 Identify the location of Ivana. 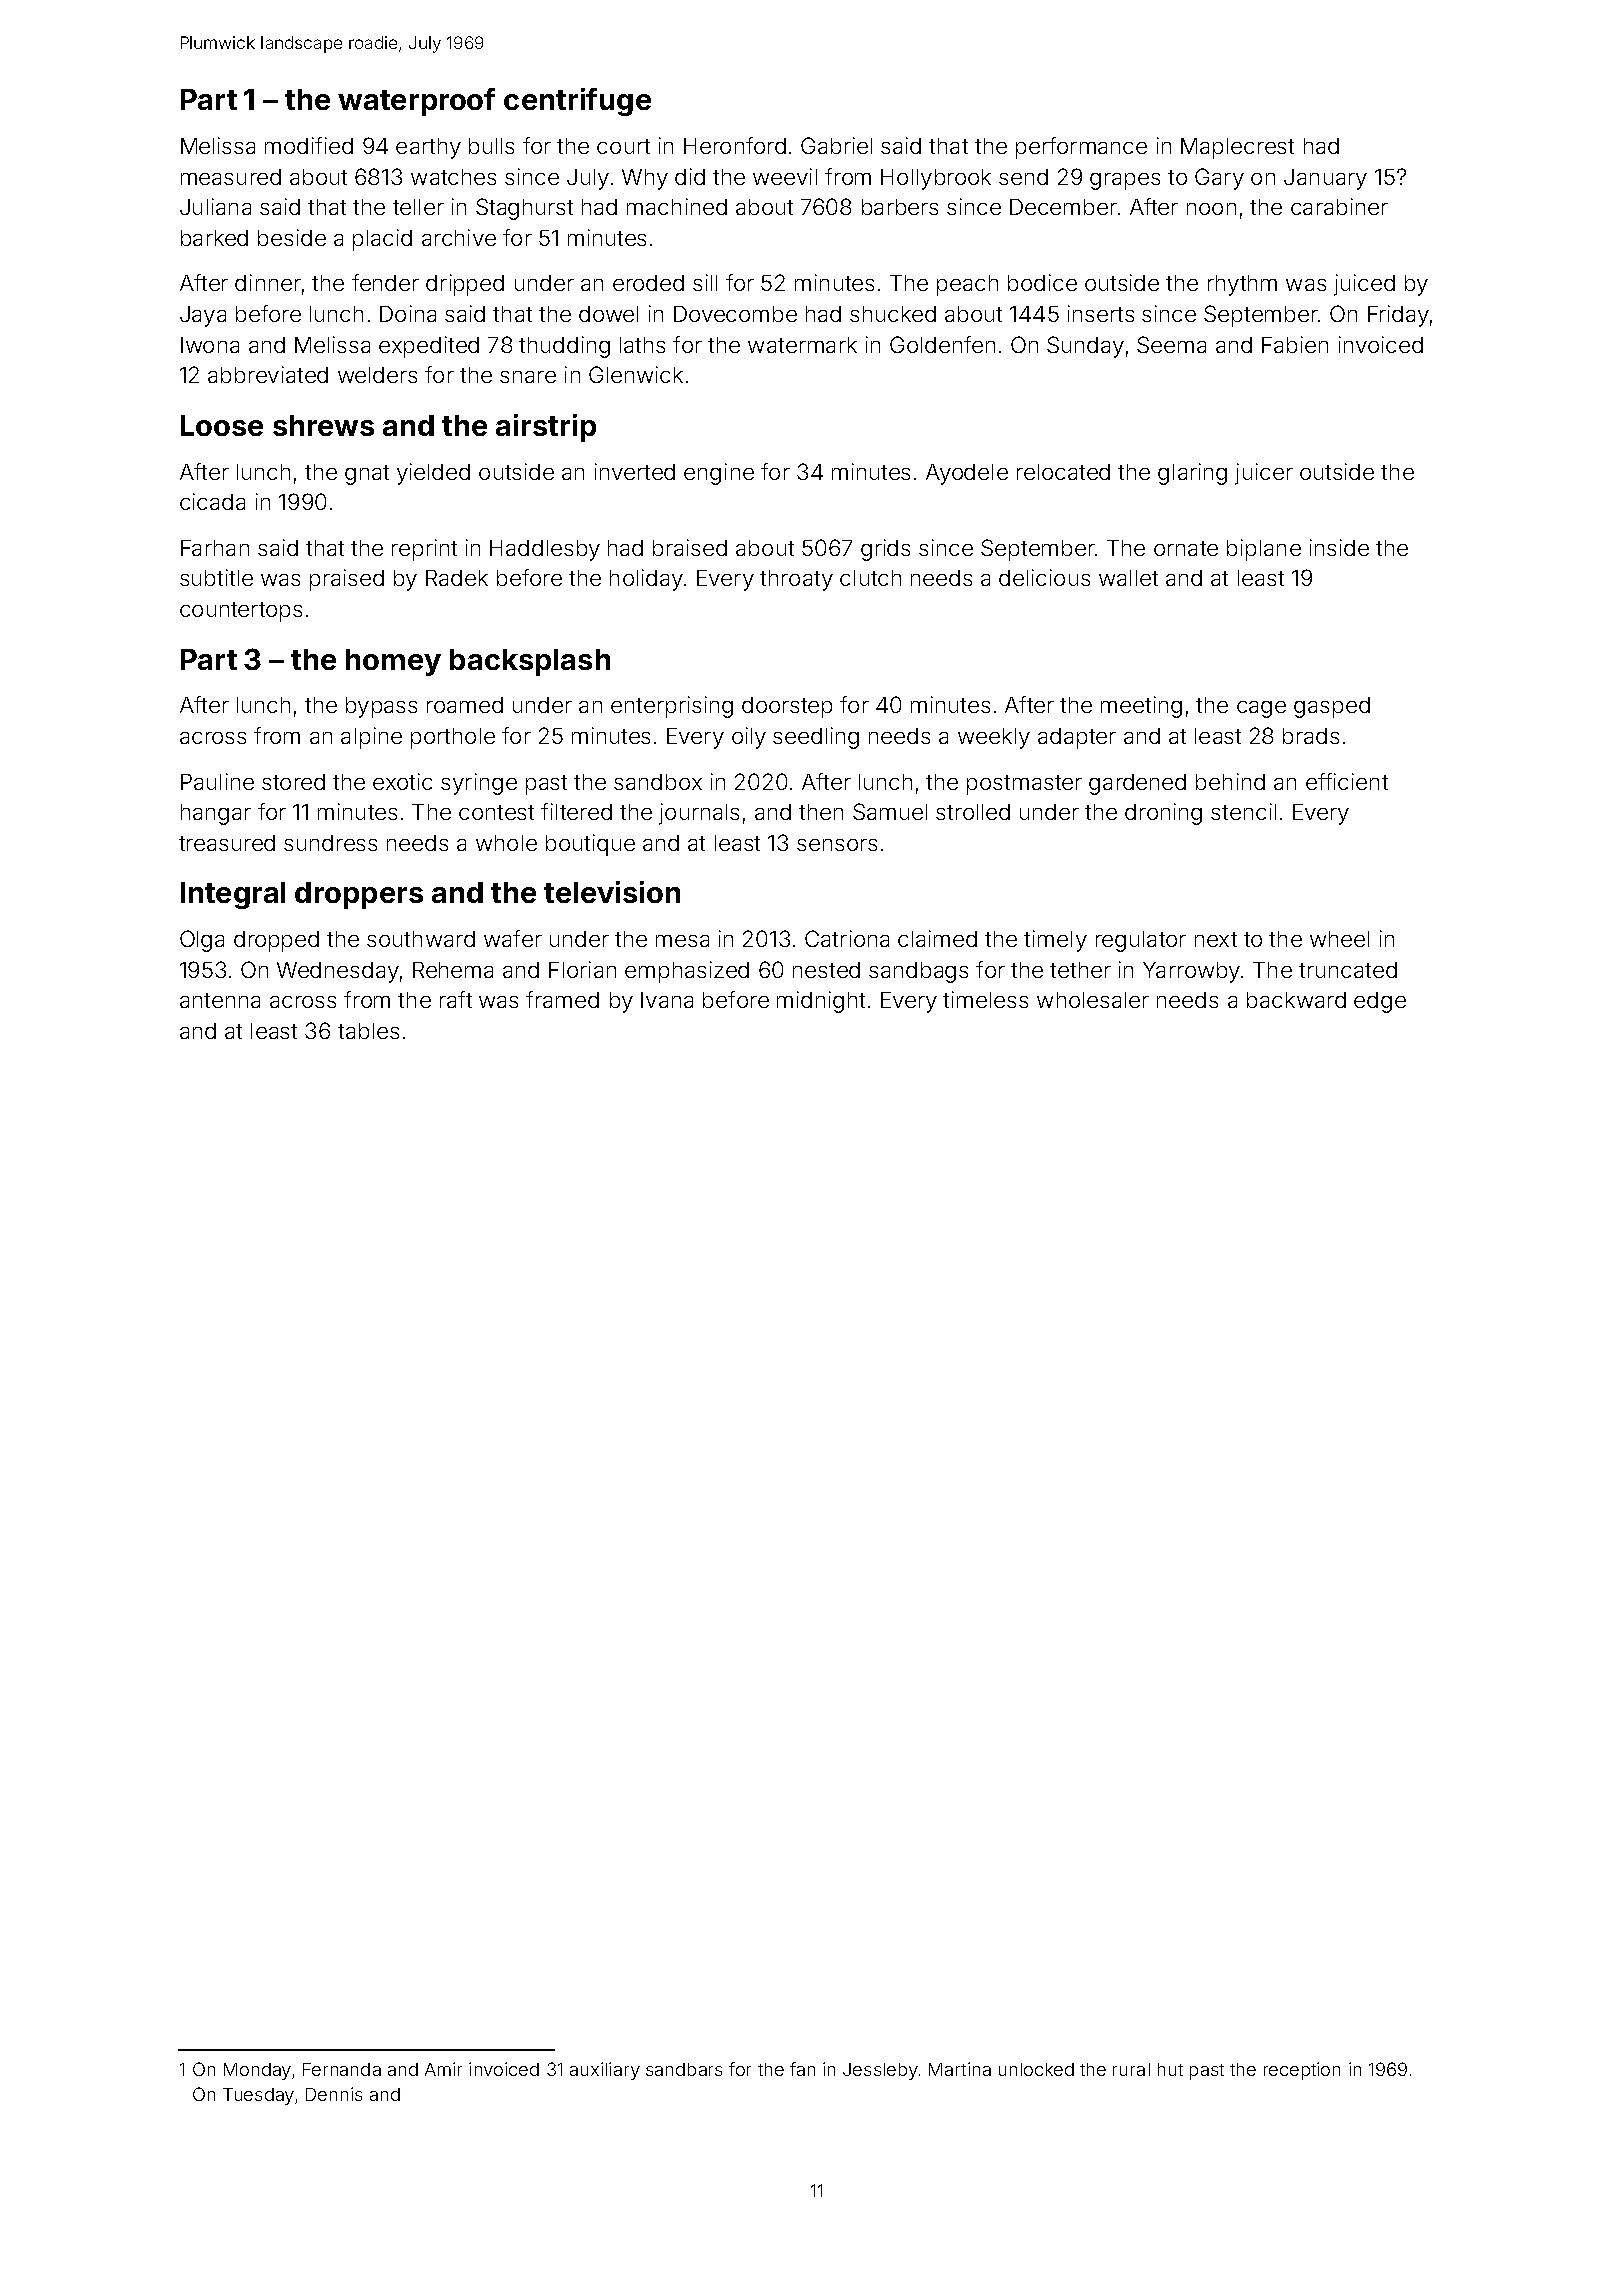
(667, 1000).
